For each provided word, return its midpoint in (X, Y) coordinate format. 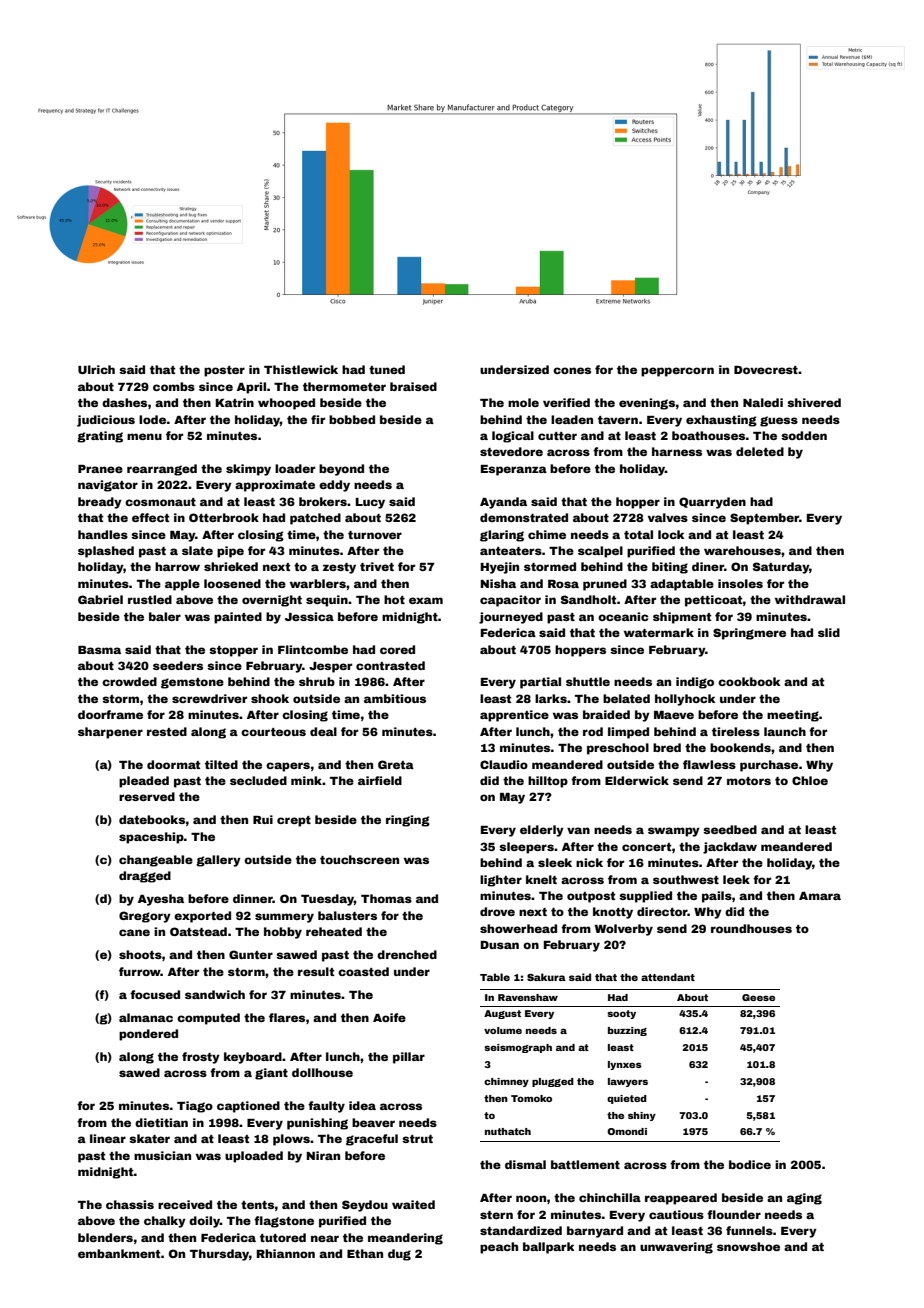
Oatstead (198, 931)
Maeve (674, 715)
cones (572, 370)
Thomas (386, 898)
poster (224, 371)
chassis (130, 1204)
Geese (758, 997)
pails (717, 897)
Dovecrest (766, 370)
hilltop (548, 782)
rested (167, 731)
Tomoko (531, 1098)
